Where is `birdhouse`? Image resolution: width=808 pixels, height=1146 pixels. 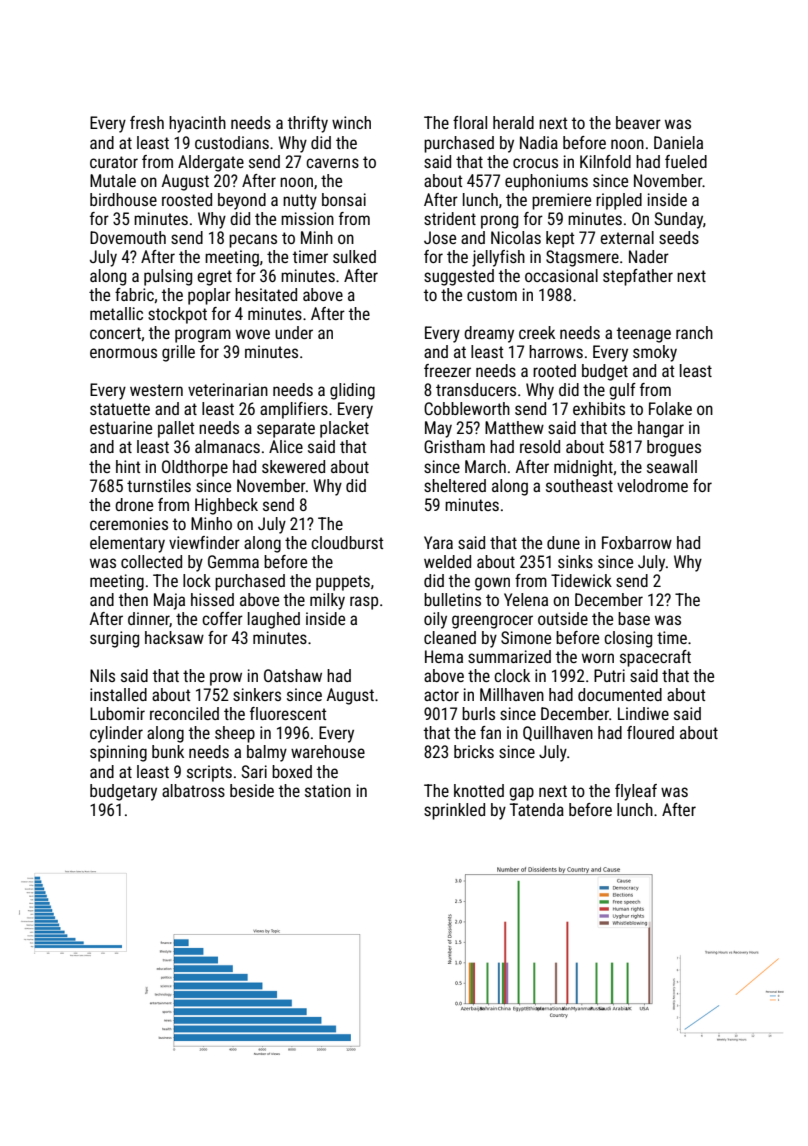
birdhouse is located at coordinates (123, 199).
